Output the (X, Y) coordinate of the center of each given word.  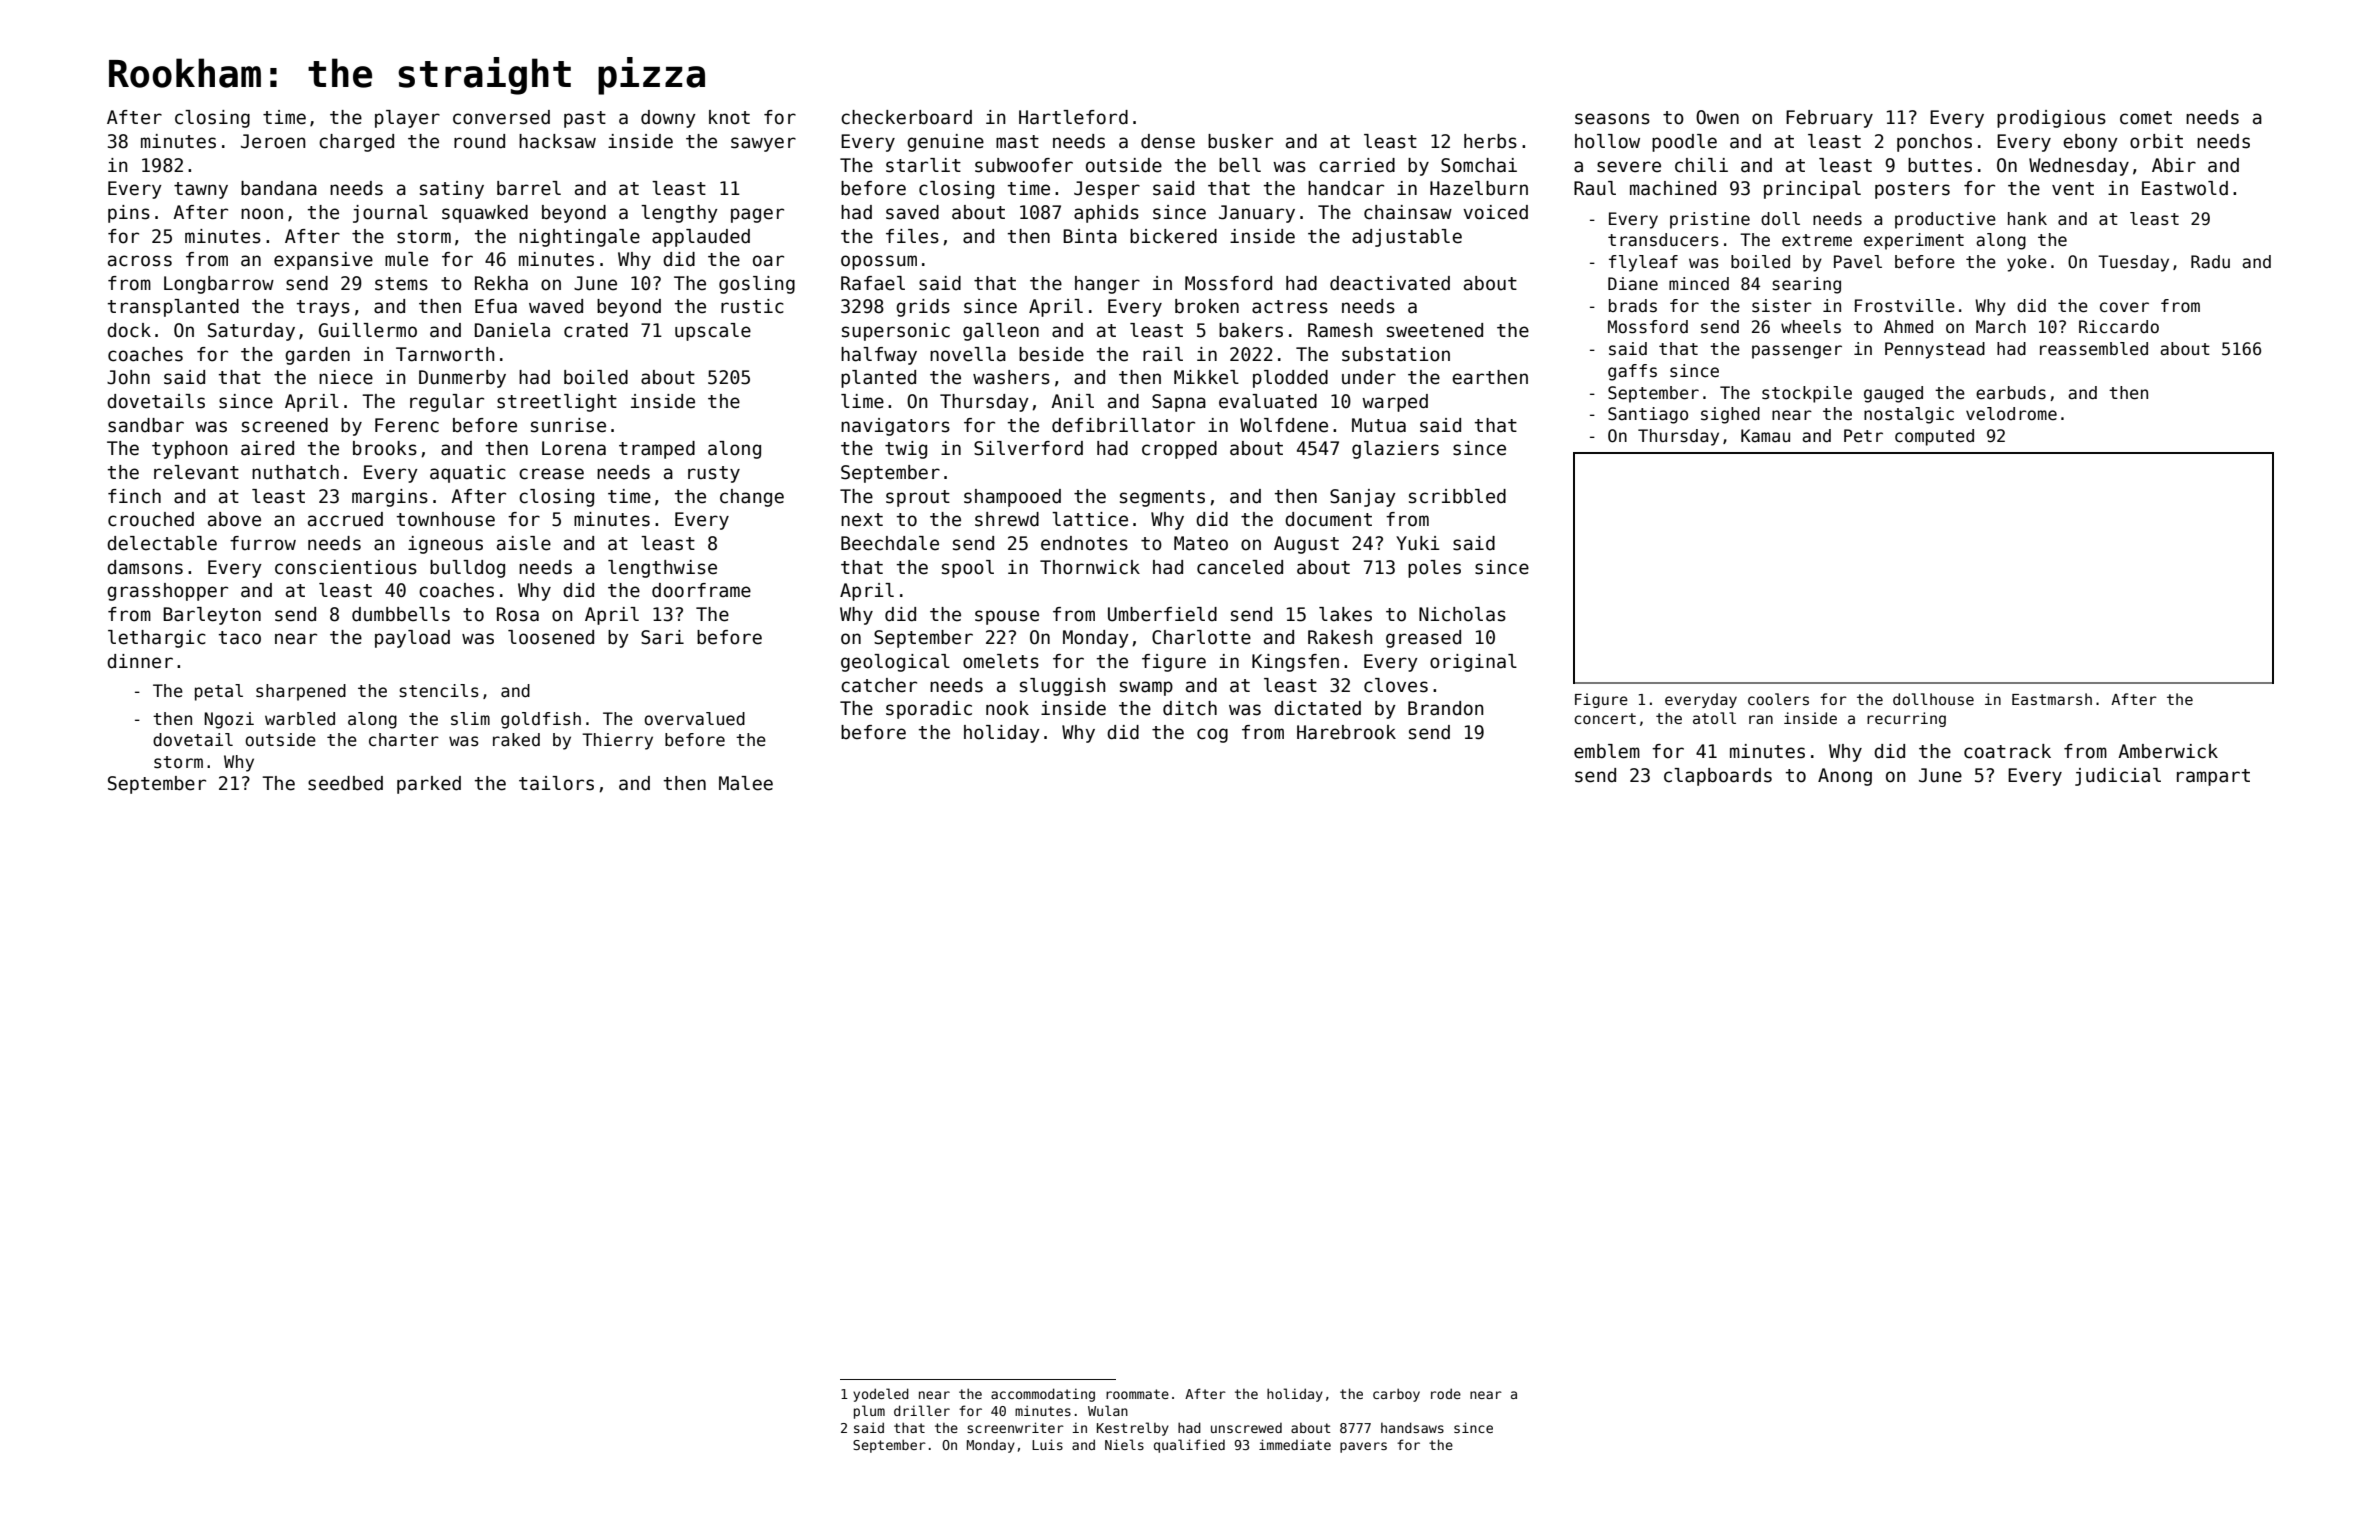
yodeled (881, 1395)
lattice (1090, 519)
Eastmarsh (2052, 699)
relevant (196, 472)
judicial (2118, 777)
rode (1446, 1393)
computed (1934, 437)
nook (1007, 708)
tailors (556, 783)
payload (412, 639)
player (407, 119)
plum (869, 1412)
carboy (1396, 1395)
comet (2146, 118)
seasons (1612, 119)
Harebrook (1346, 732)
